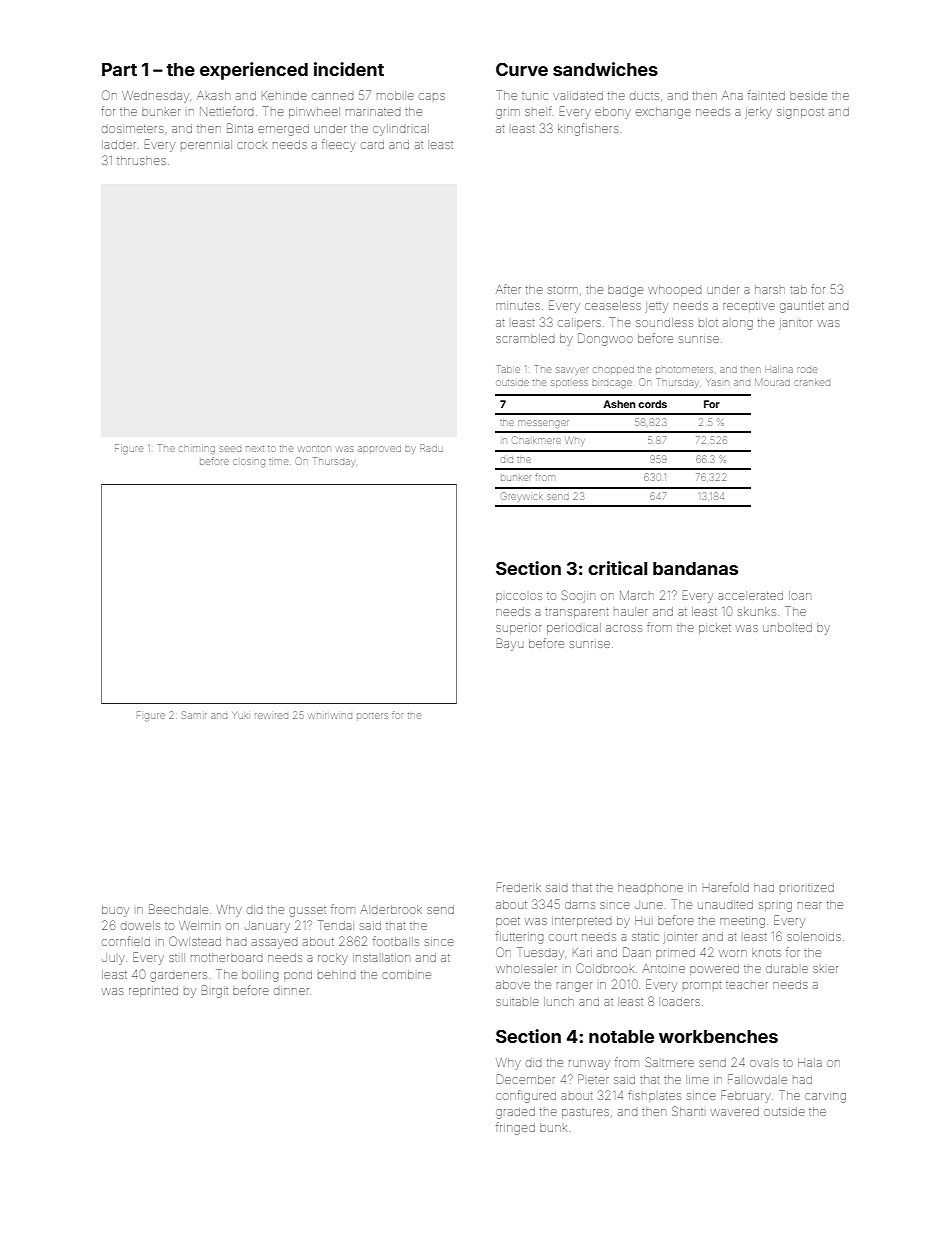 The height and width of the image is (1233, 952). What do you see at coordinates (508, 289) in the image?
I see `After` at bounding box center [508, 289].
